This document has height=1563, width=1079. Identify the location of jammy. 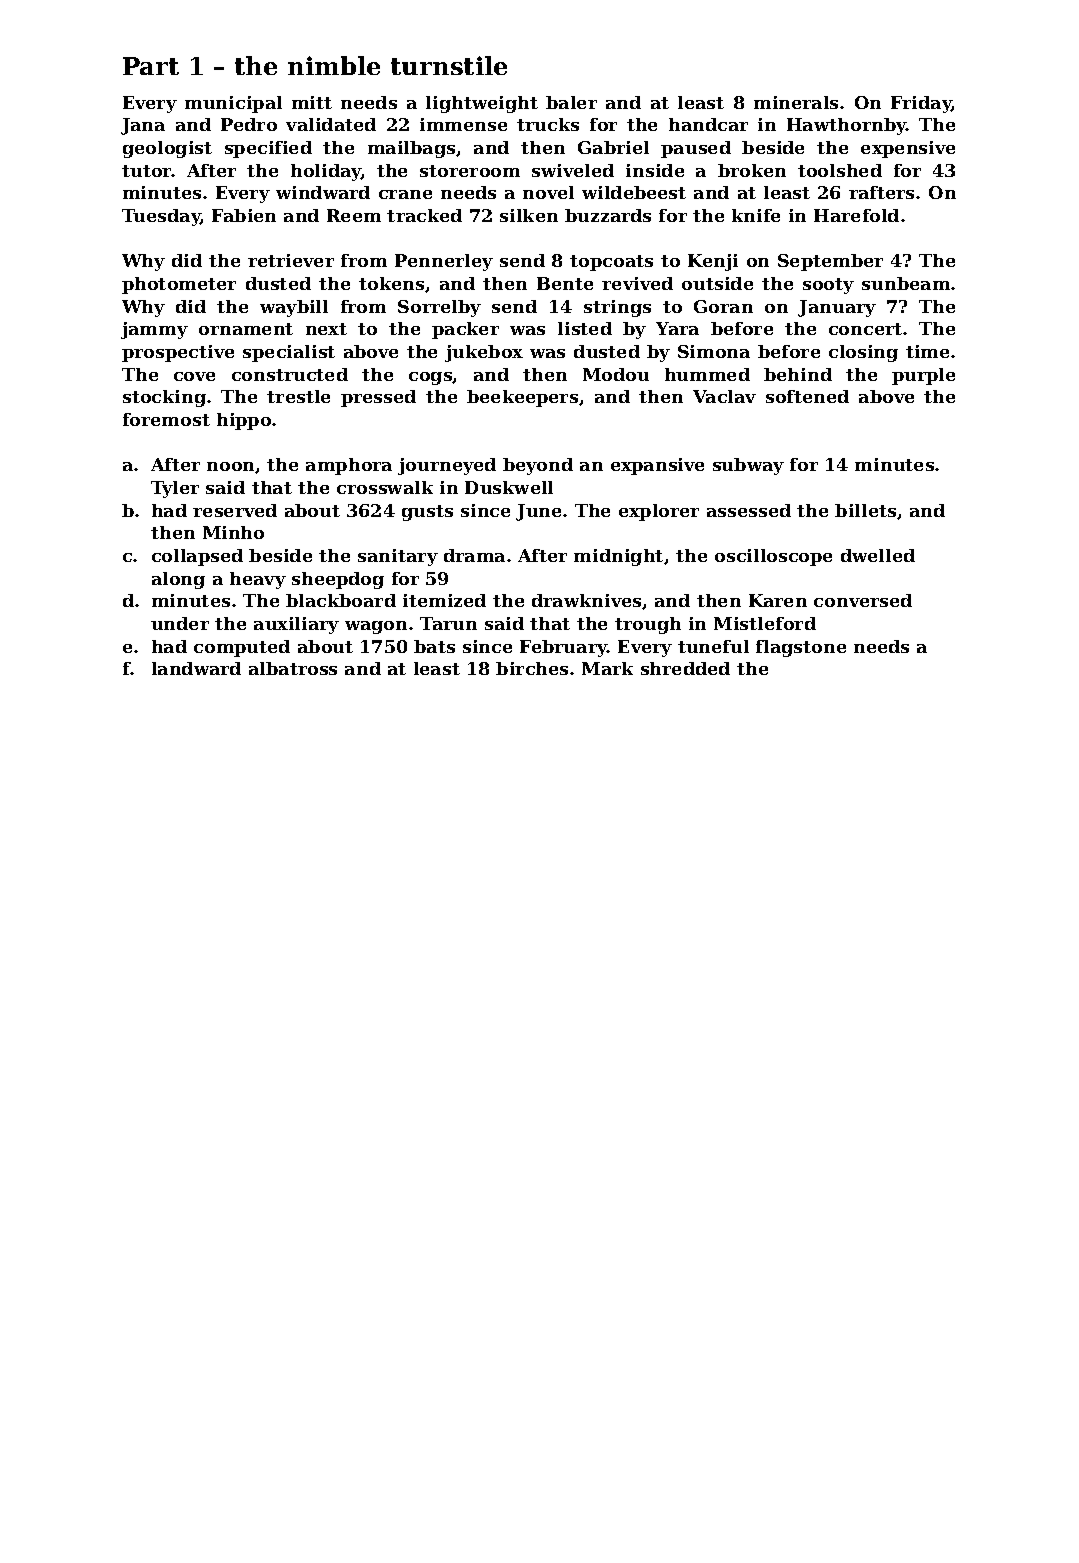
(154, 330).
